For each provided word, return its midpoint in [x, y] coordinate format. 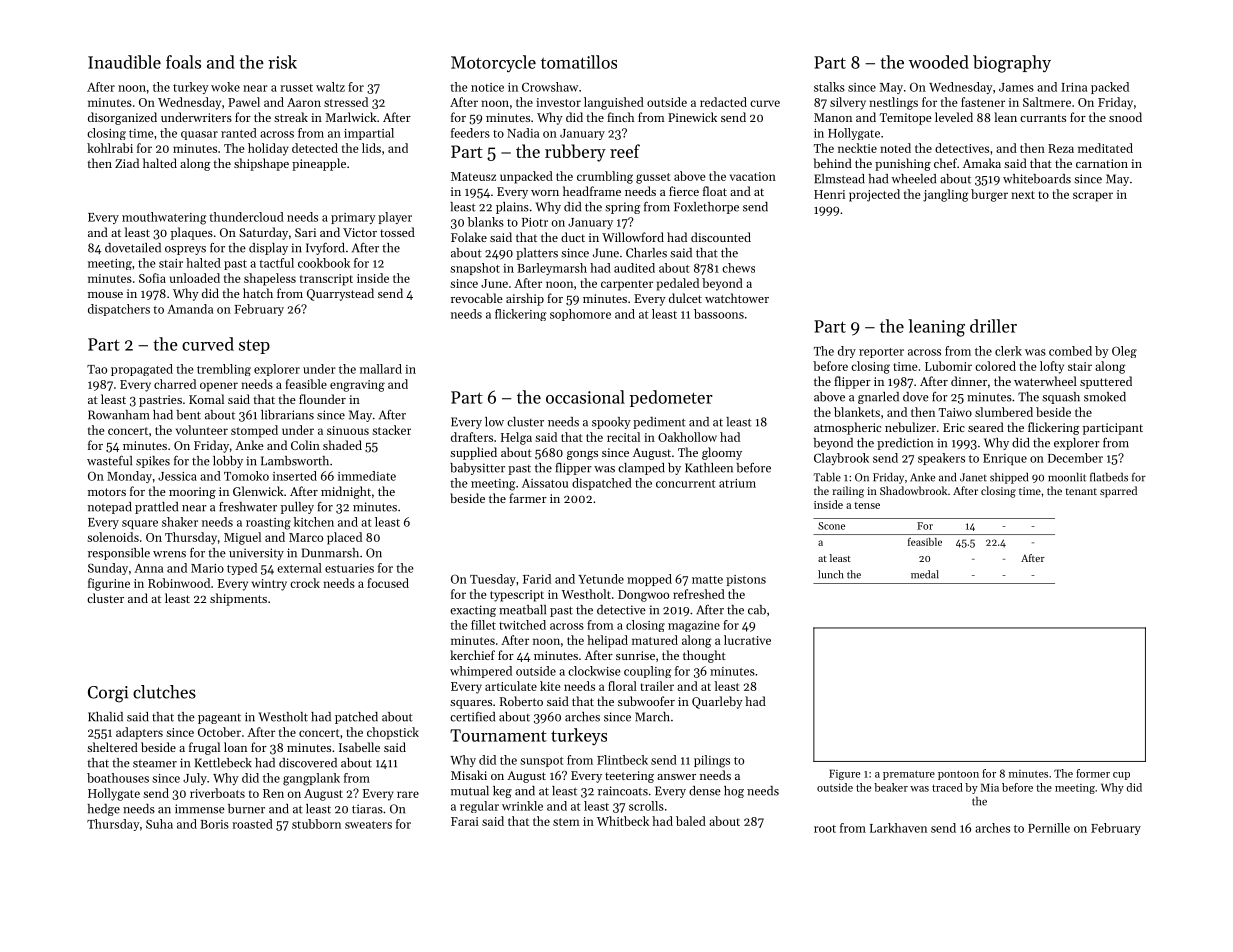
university [256, 554]
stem [566, 822]
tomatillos [579, 62]
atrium [737, 483]
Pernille [1049, 828]
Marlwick [351, 117]
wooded [939, 62]
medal [925, 574]
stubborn [316, 824]
